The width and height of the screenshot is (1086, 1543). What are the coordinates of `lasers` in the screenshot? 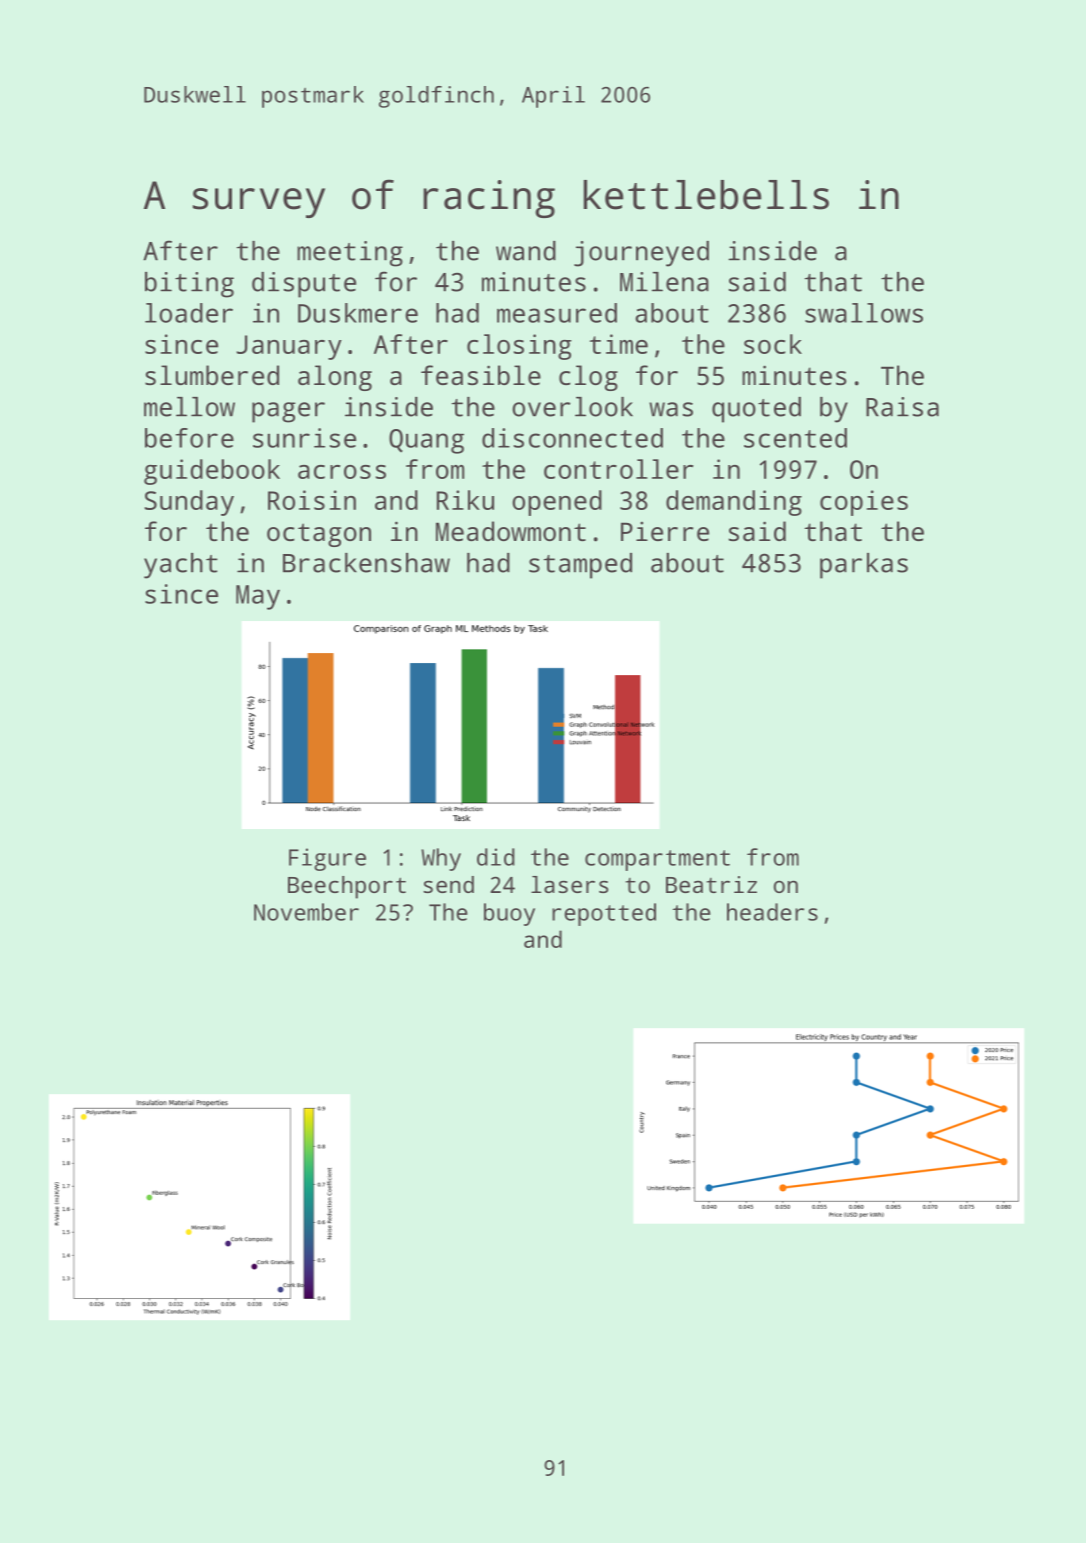 It's located at (569, 884).
